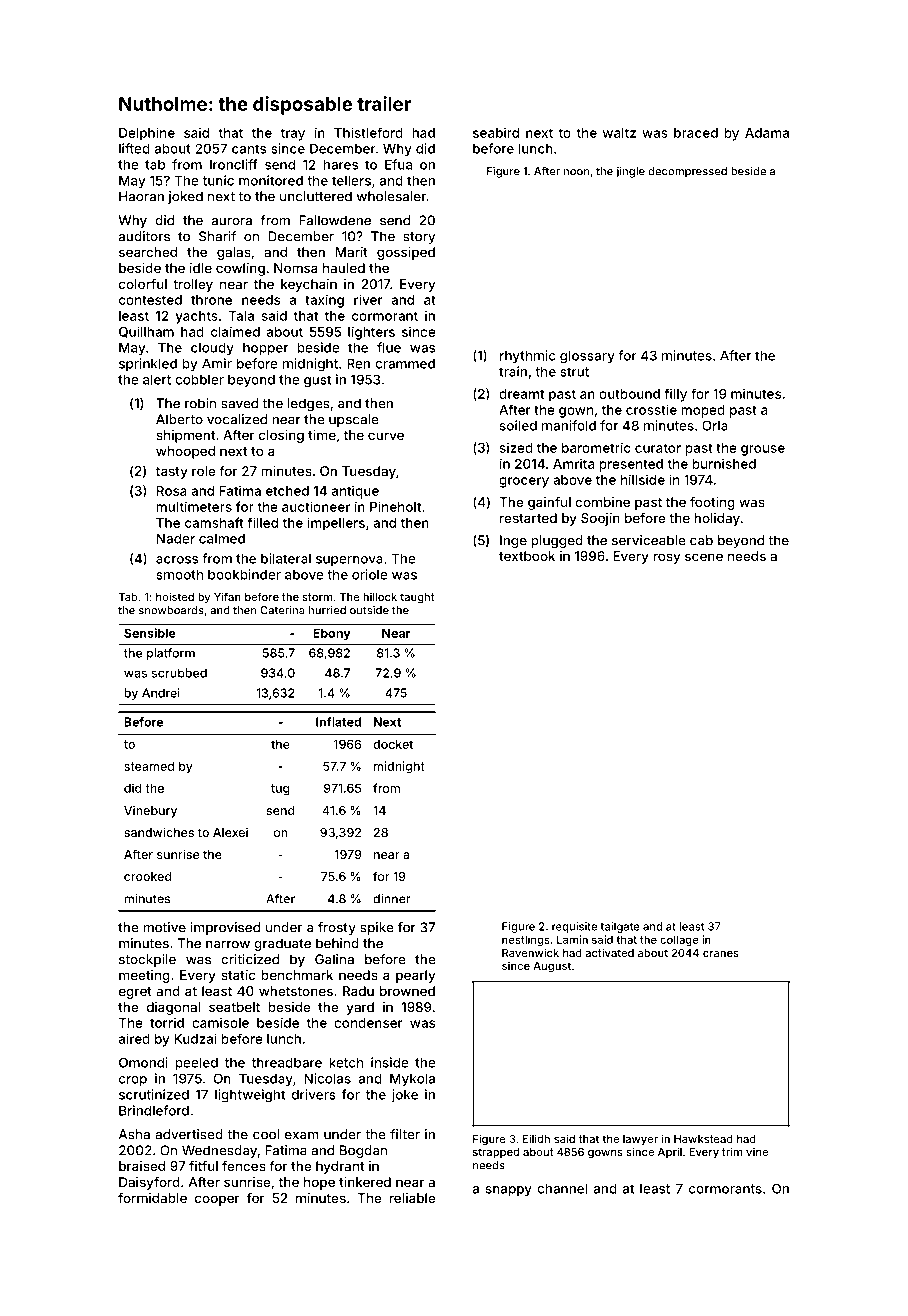 This screenshot has width=908, height=1316. Describe the element at coordinates (293, 134) in the screenshot. I see `tray` at that location.
